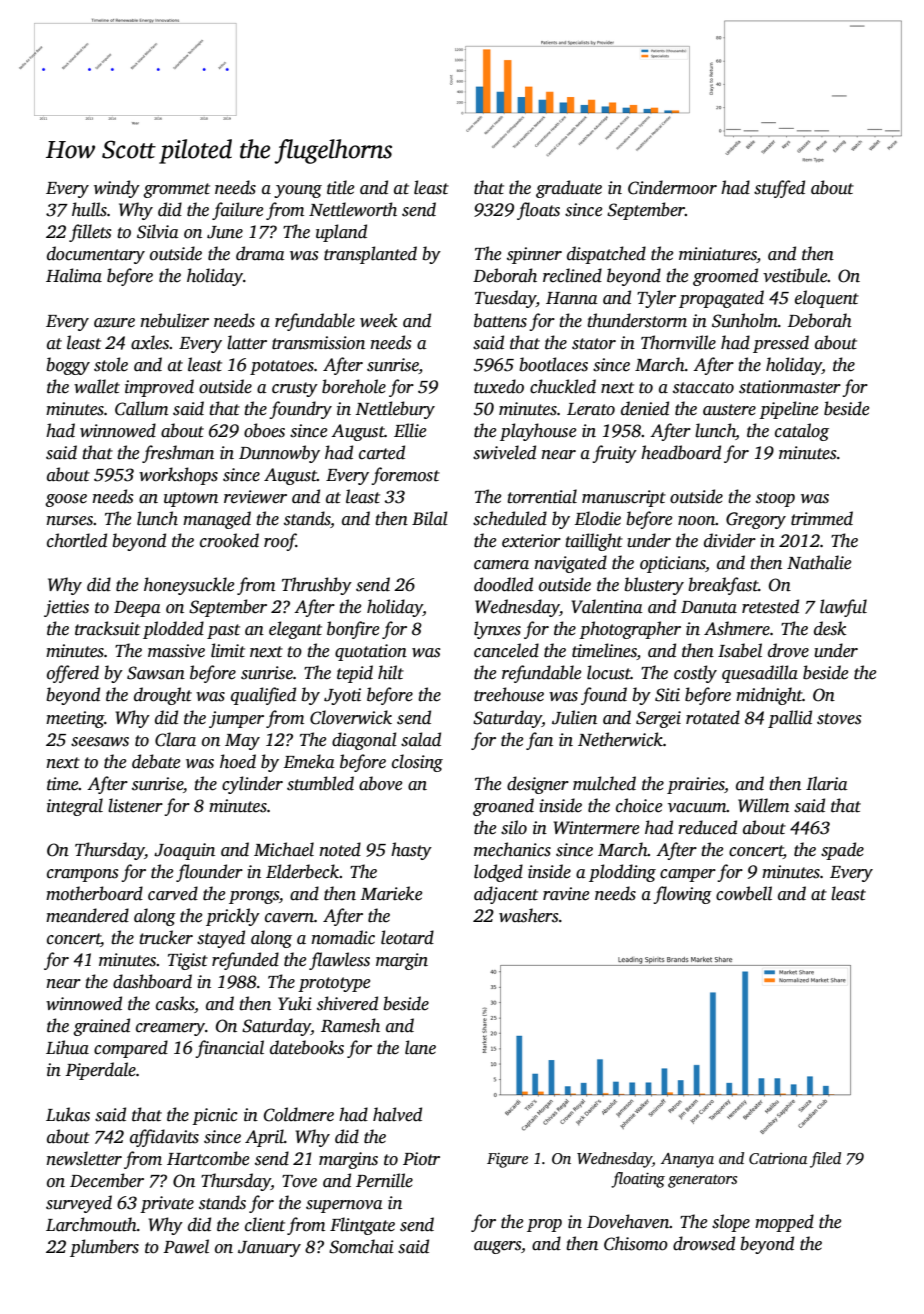  What do you see at coordinates (569, 189) in the image?
I see `graduate` at bounding box center [569, 189].
